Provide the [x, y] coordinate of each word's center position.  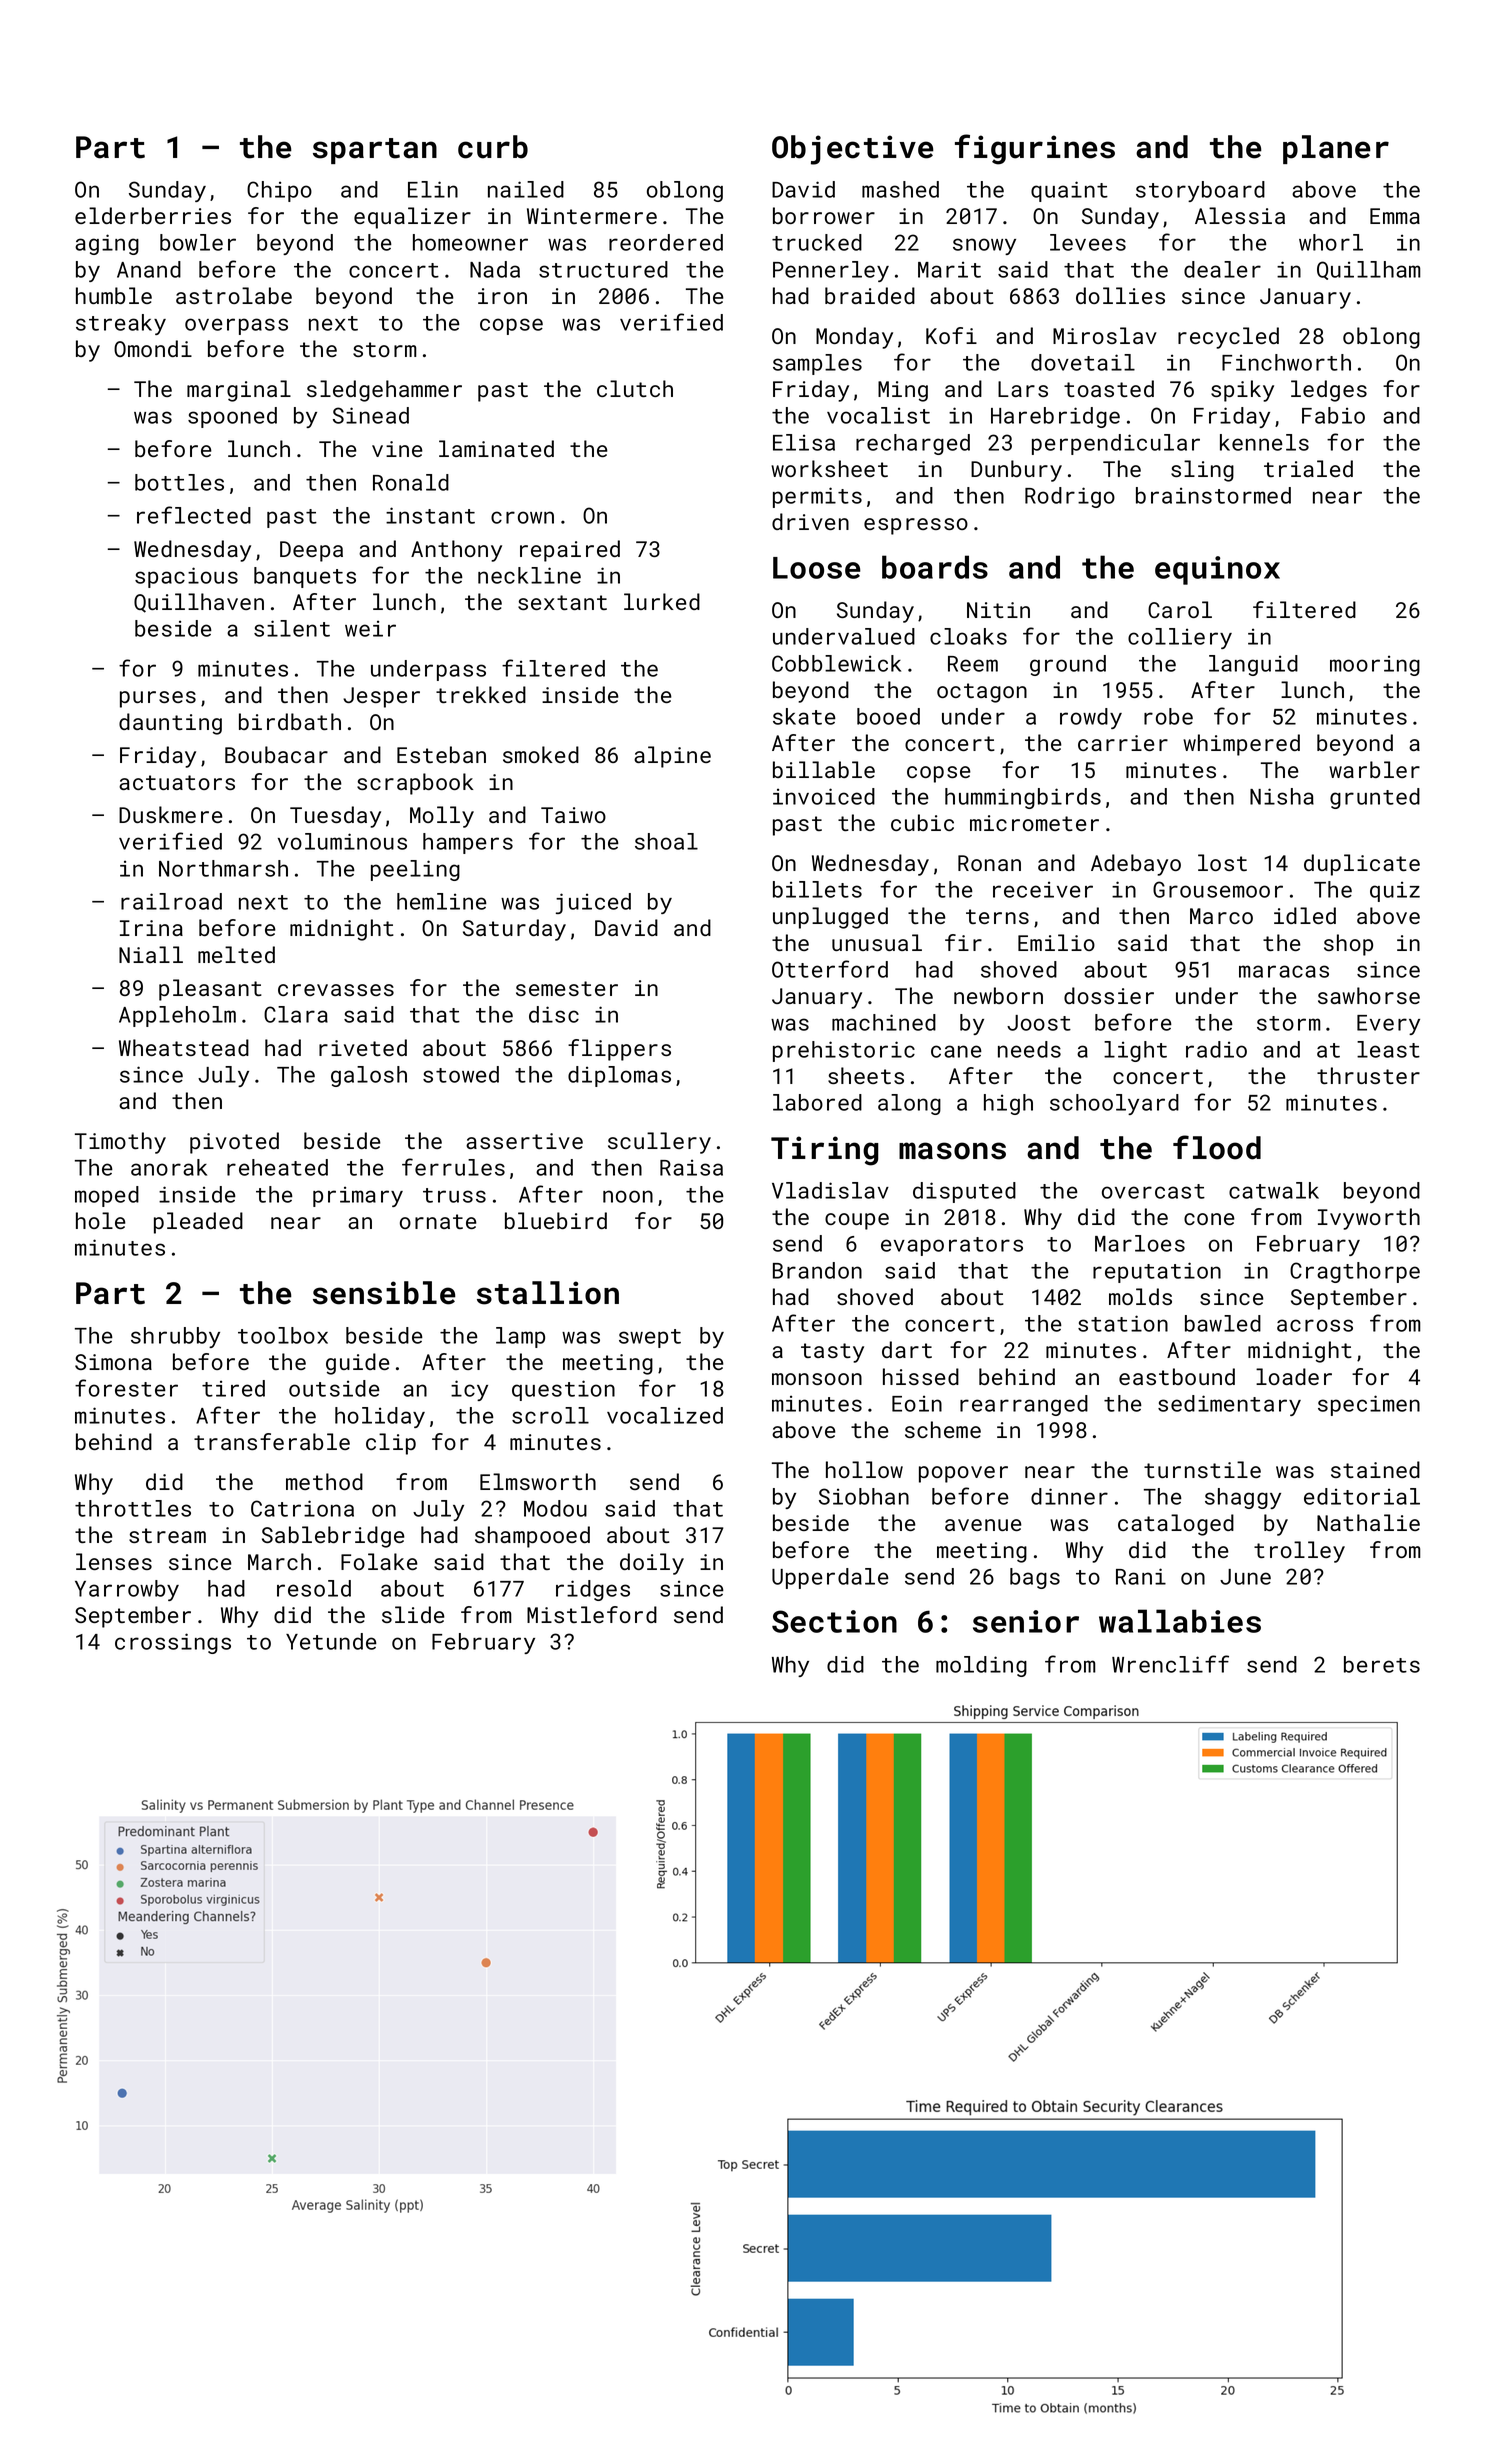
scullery [659, 1143]
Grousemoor [1218, 889]
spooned [232, 417]
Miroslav [1105, 335]
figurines [1035, 149]
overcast [1153, 1191]
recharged [913, 444]
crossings [173, 1643]
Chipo [279, 191]
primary [358, 1196]
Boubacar [276, 754]
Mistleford [592, 1614]
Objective [853, 150]
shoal [666, 841]
